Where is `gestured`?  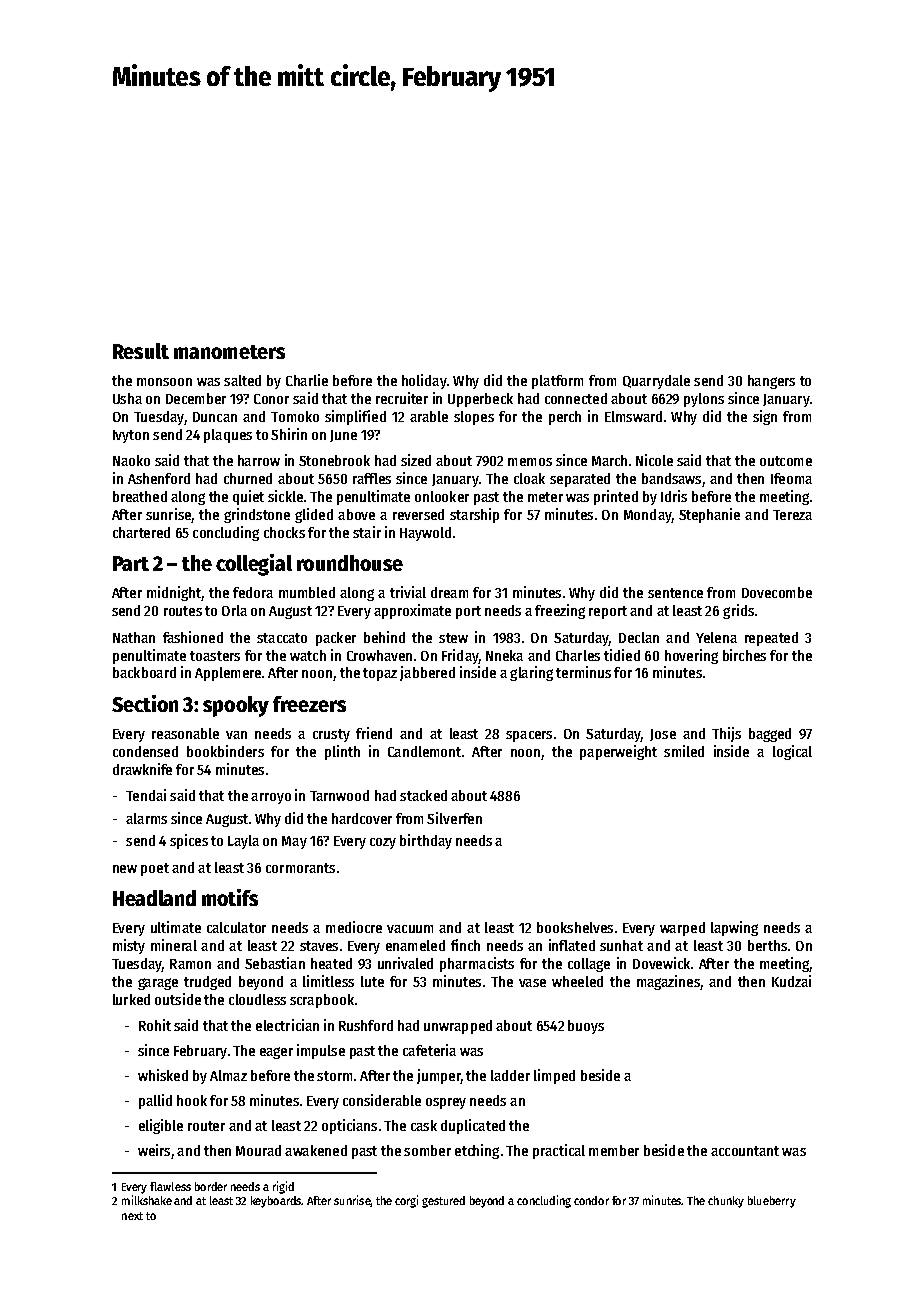 gestured is located at coordinates (443, 1202).
